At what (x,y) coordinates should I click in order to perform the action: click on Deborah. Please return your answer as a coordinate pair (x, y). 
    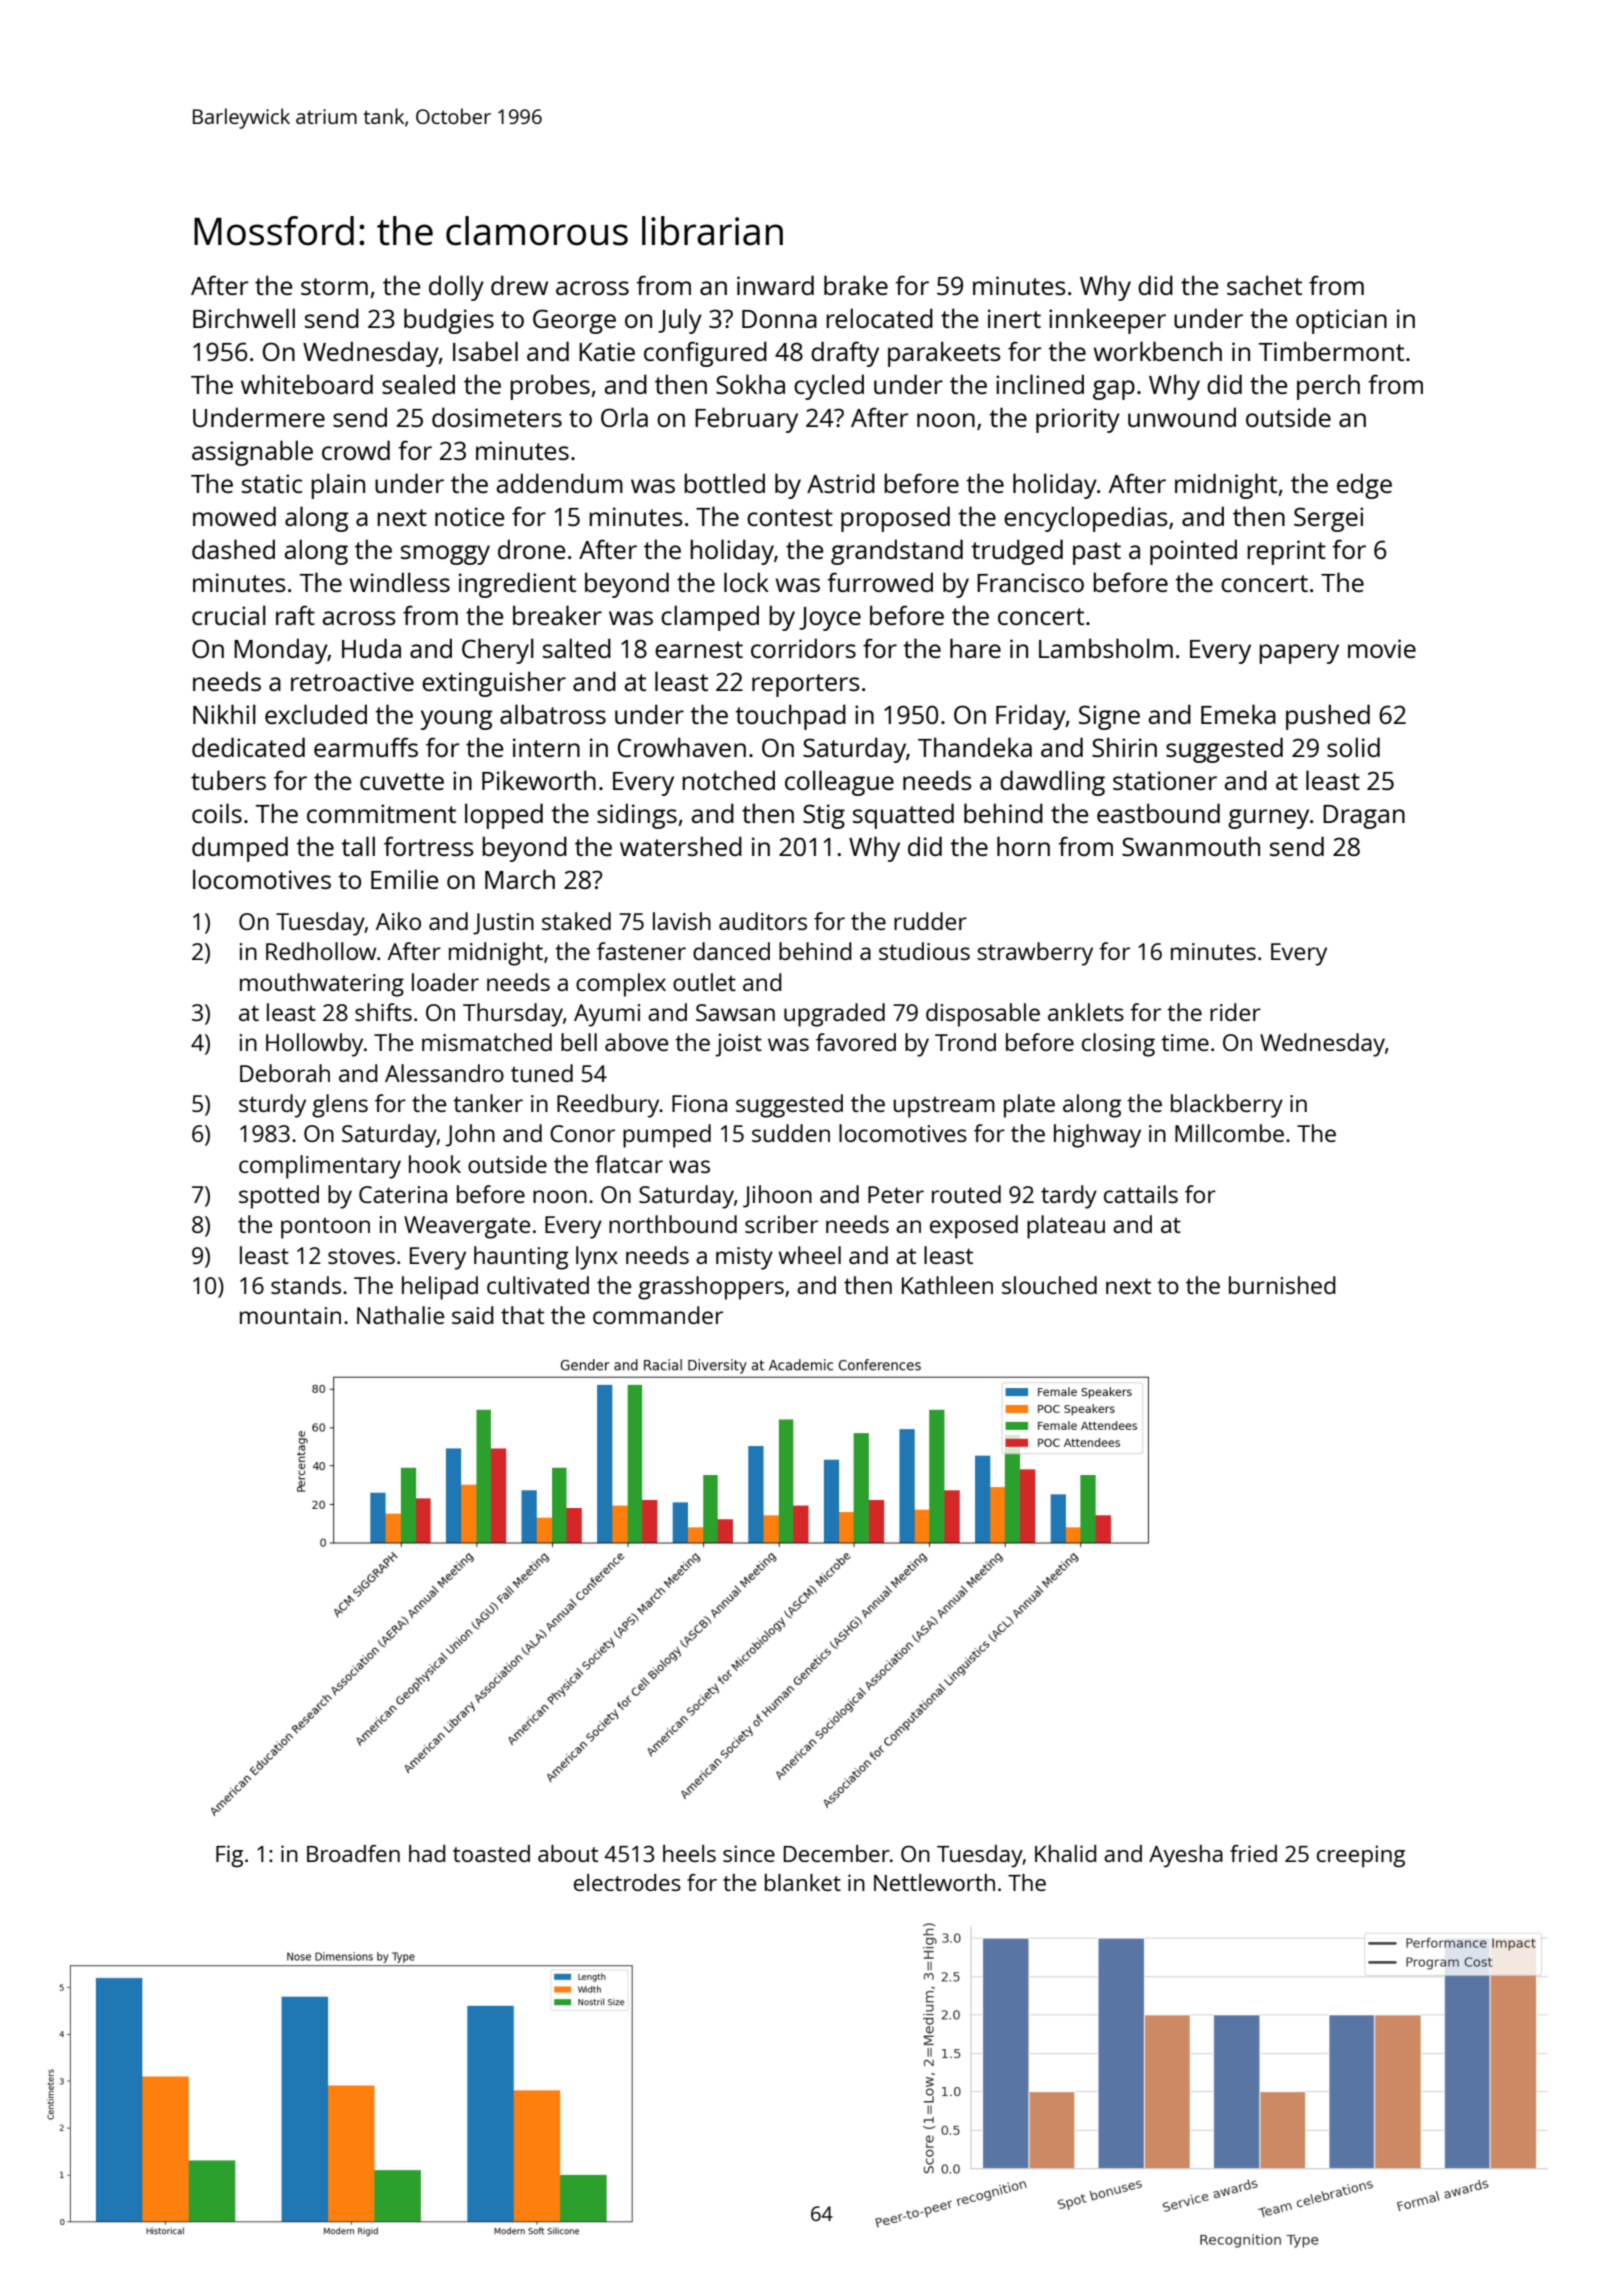
    Looking at the image, I should click on (285, 1073).
